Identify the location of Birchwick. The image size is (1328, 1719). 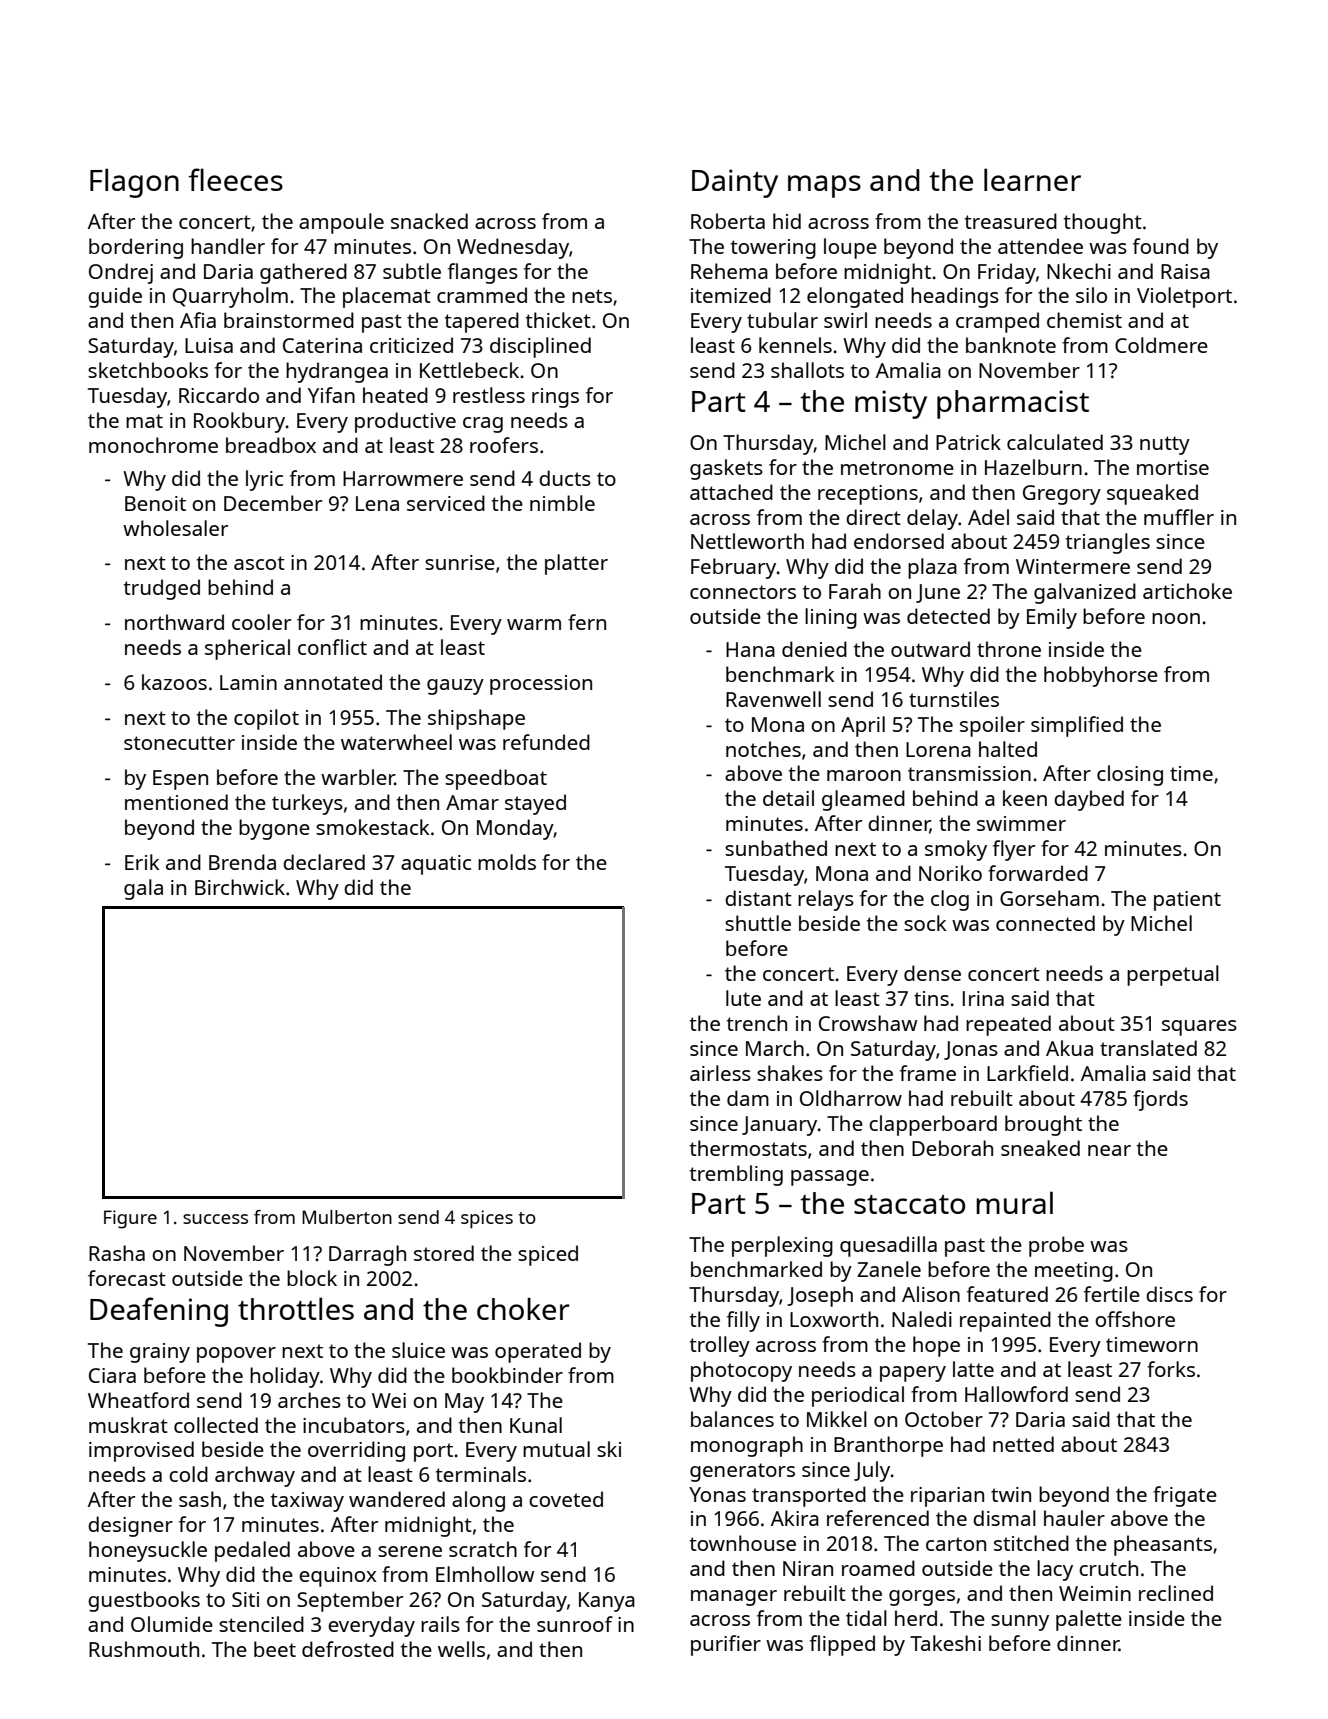
(240, 887).
